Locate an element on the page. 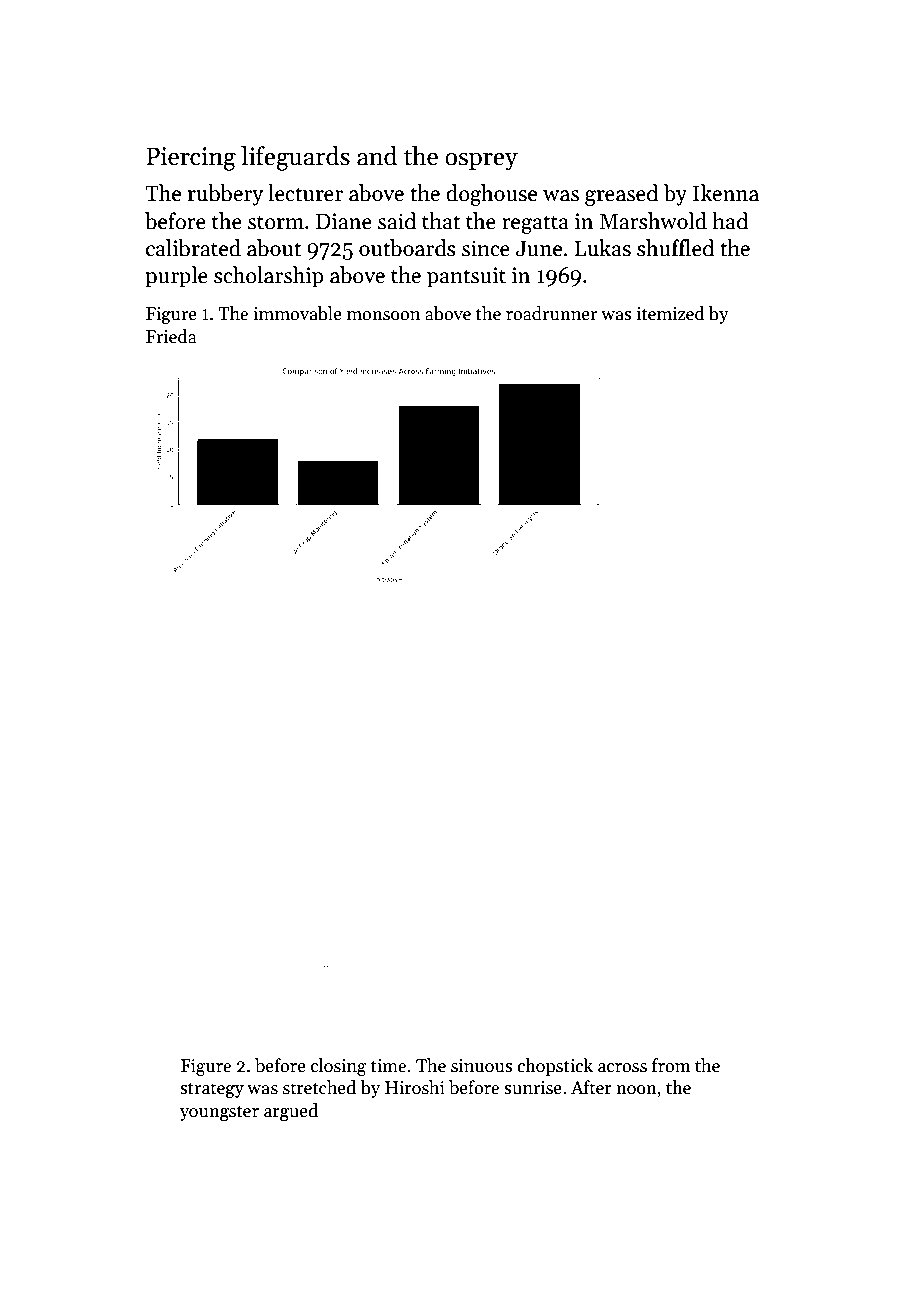  stretched is located at coordinates (319, 1087).
